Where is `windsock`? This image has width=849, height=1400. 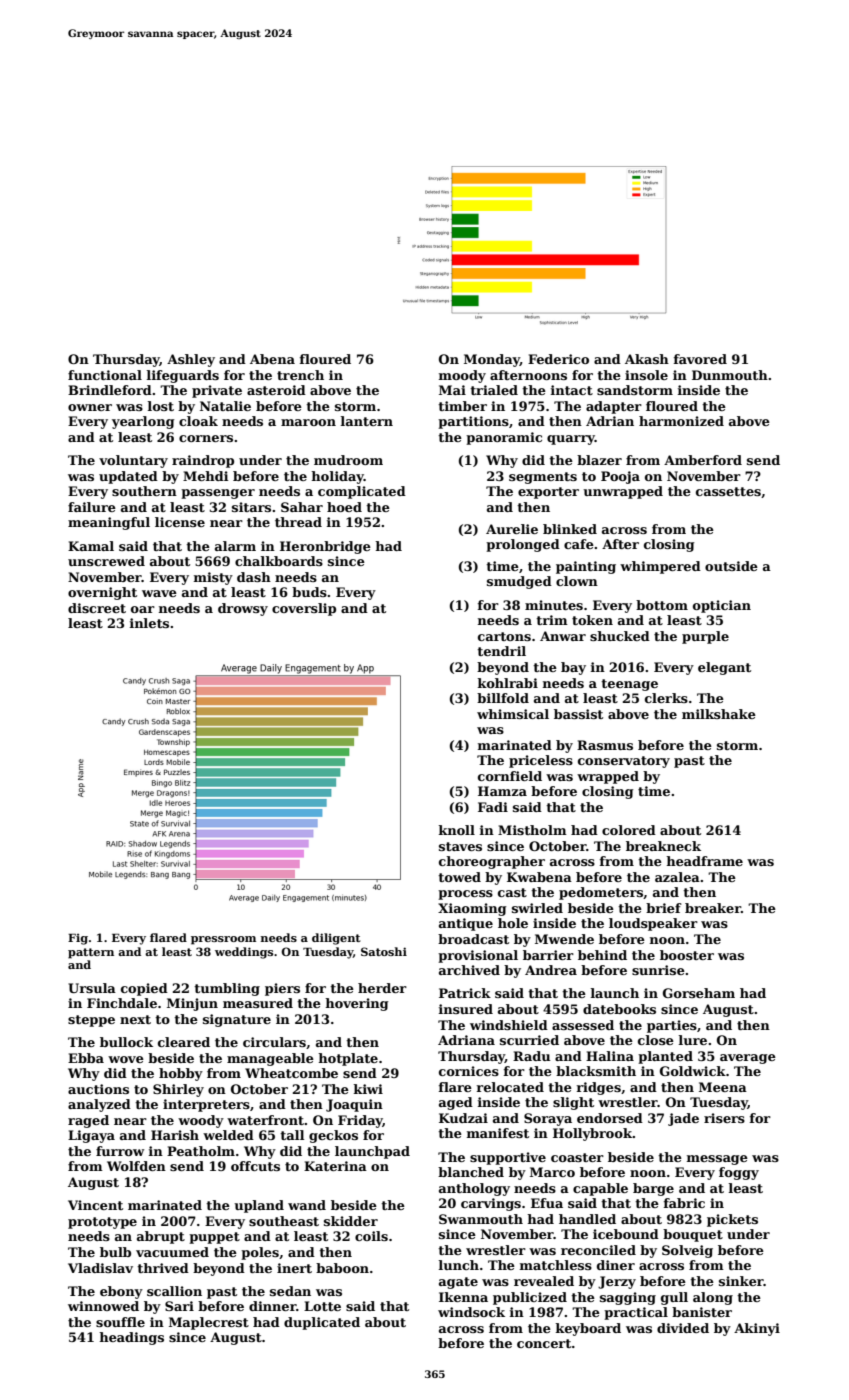
windsock is located at coordinates (471, 1312).
